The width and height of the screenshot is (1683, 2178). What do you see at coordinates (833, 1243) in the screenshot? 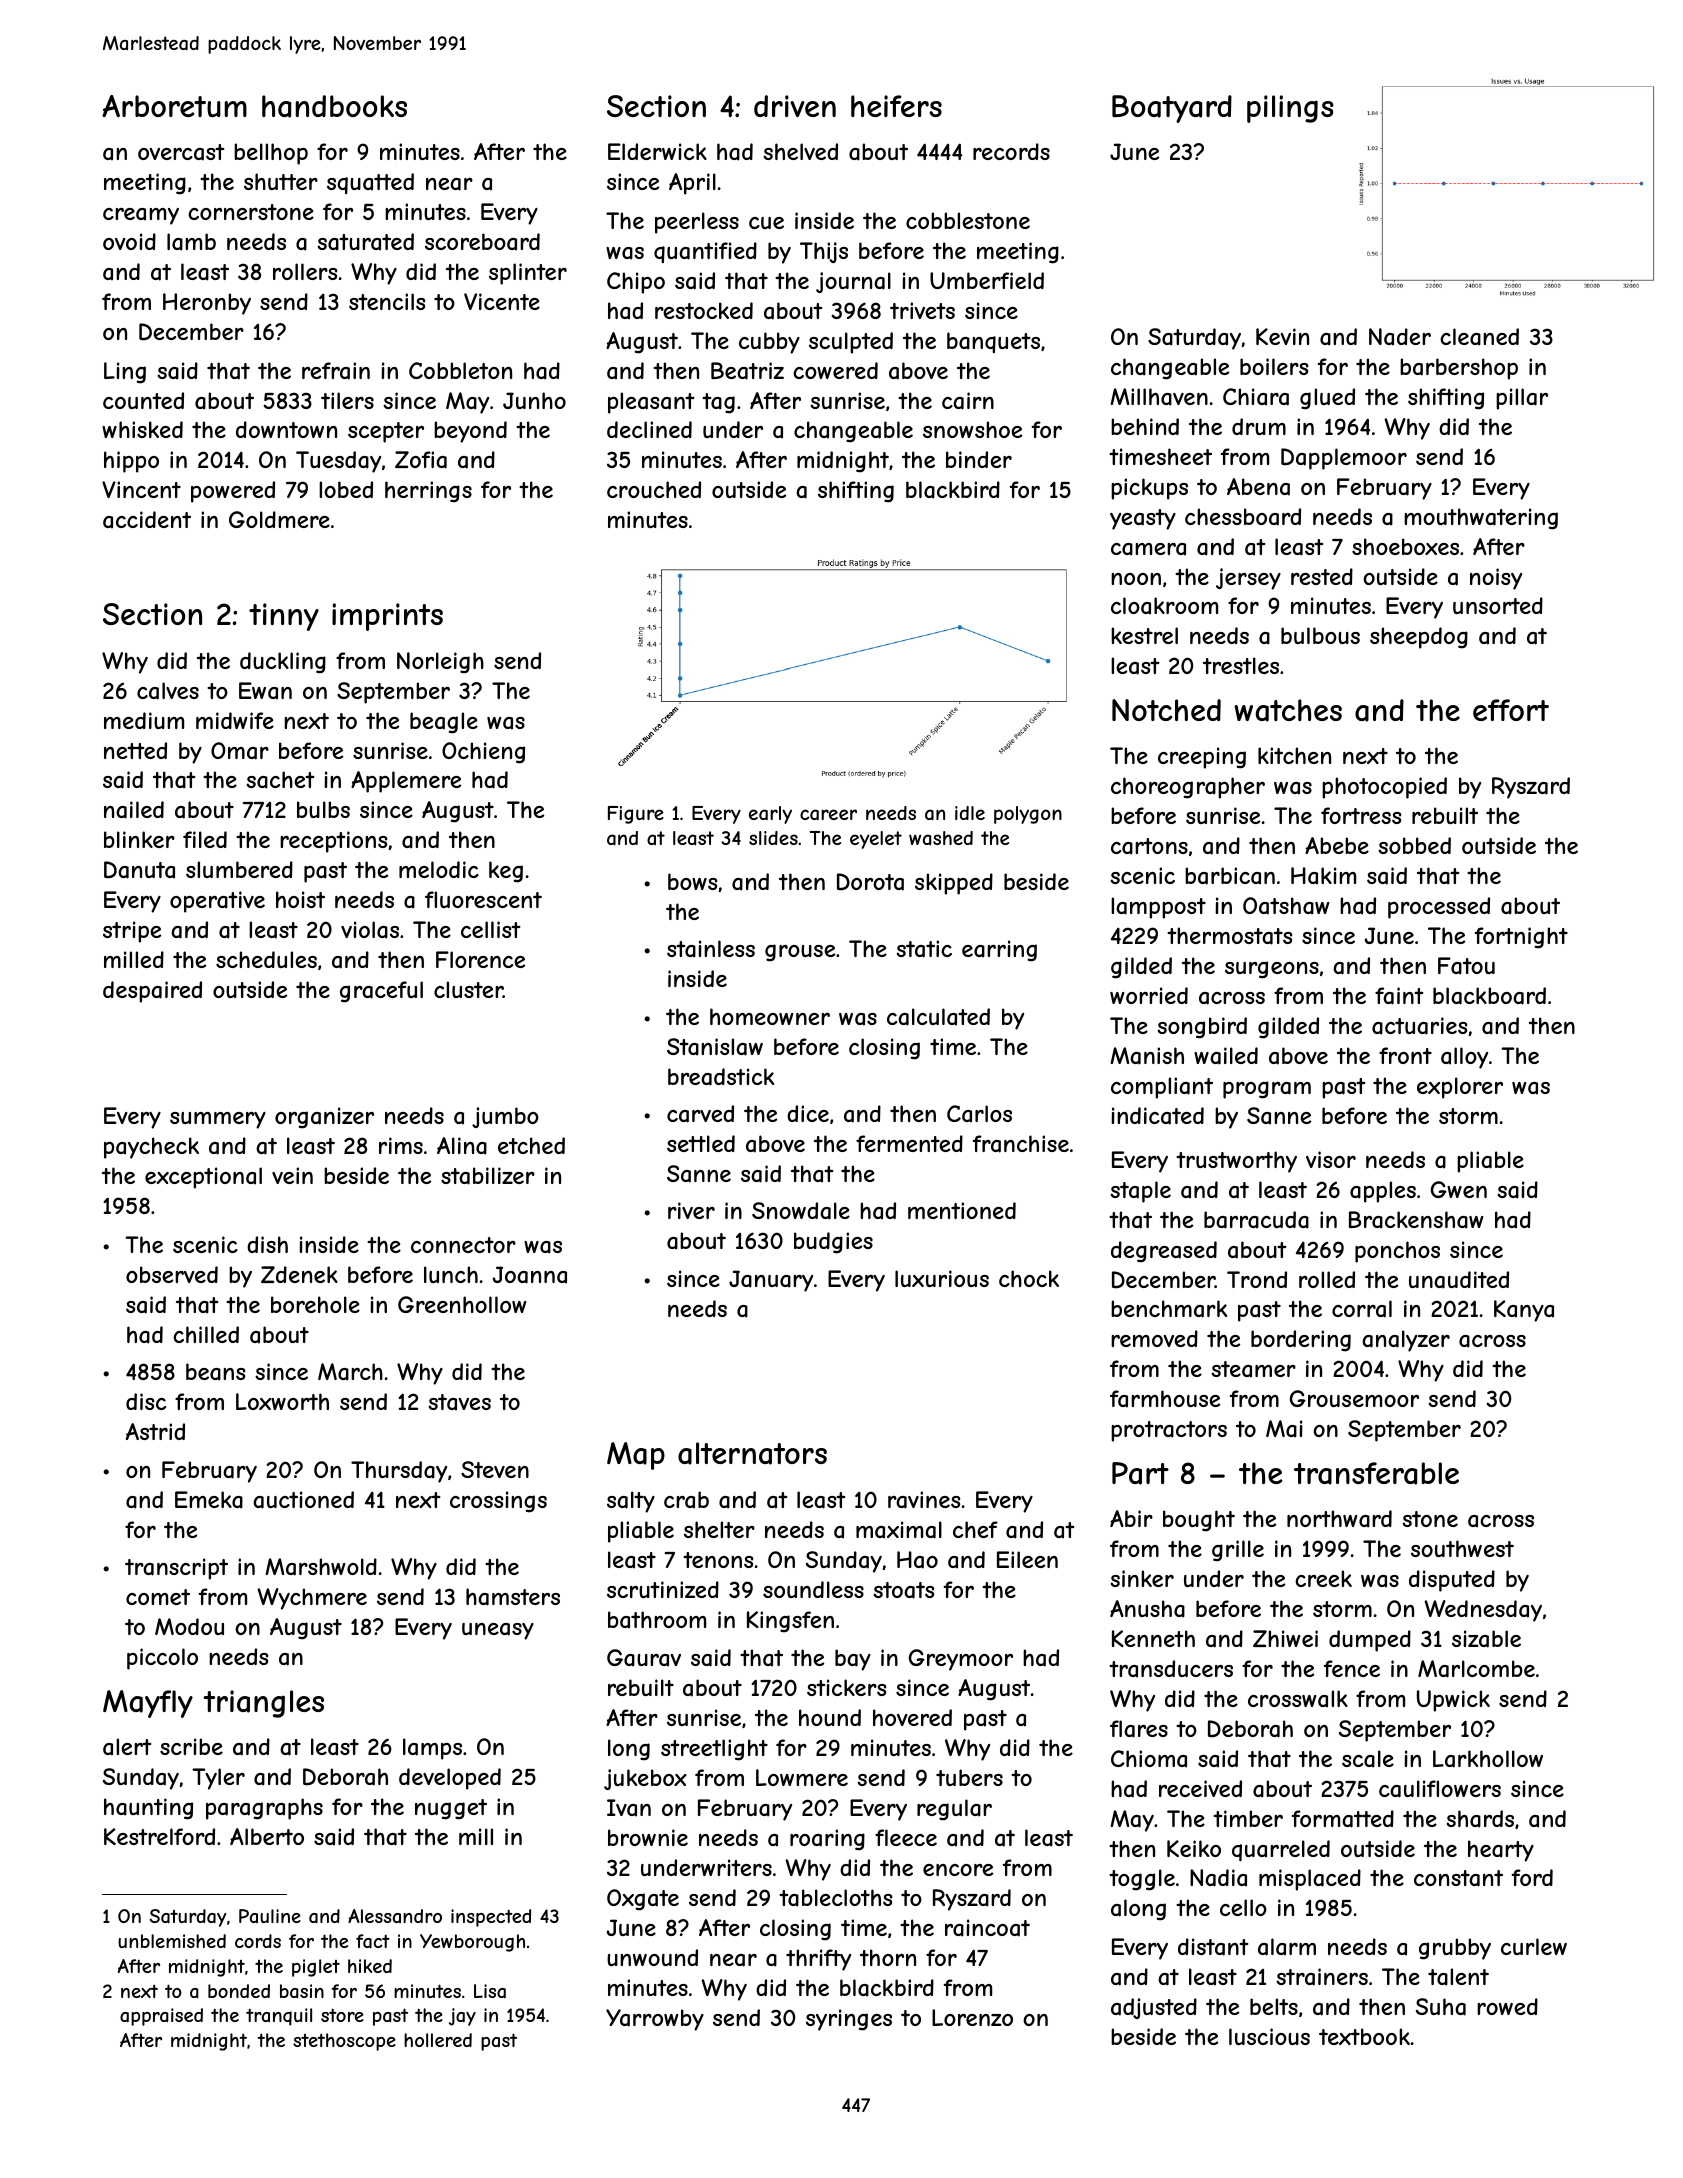
I see `budgies` at bounding box center [833, 1243].
